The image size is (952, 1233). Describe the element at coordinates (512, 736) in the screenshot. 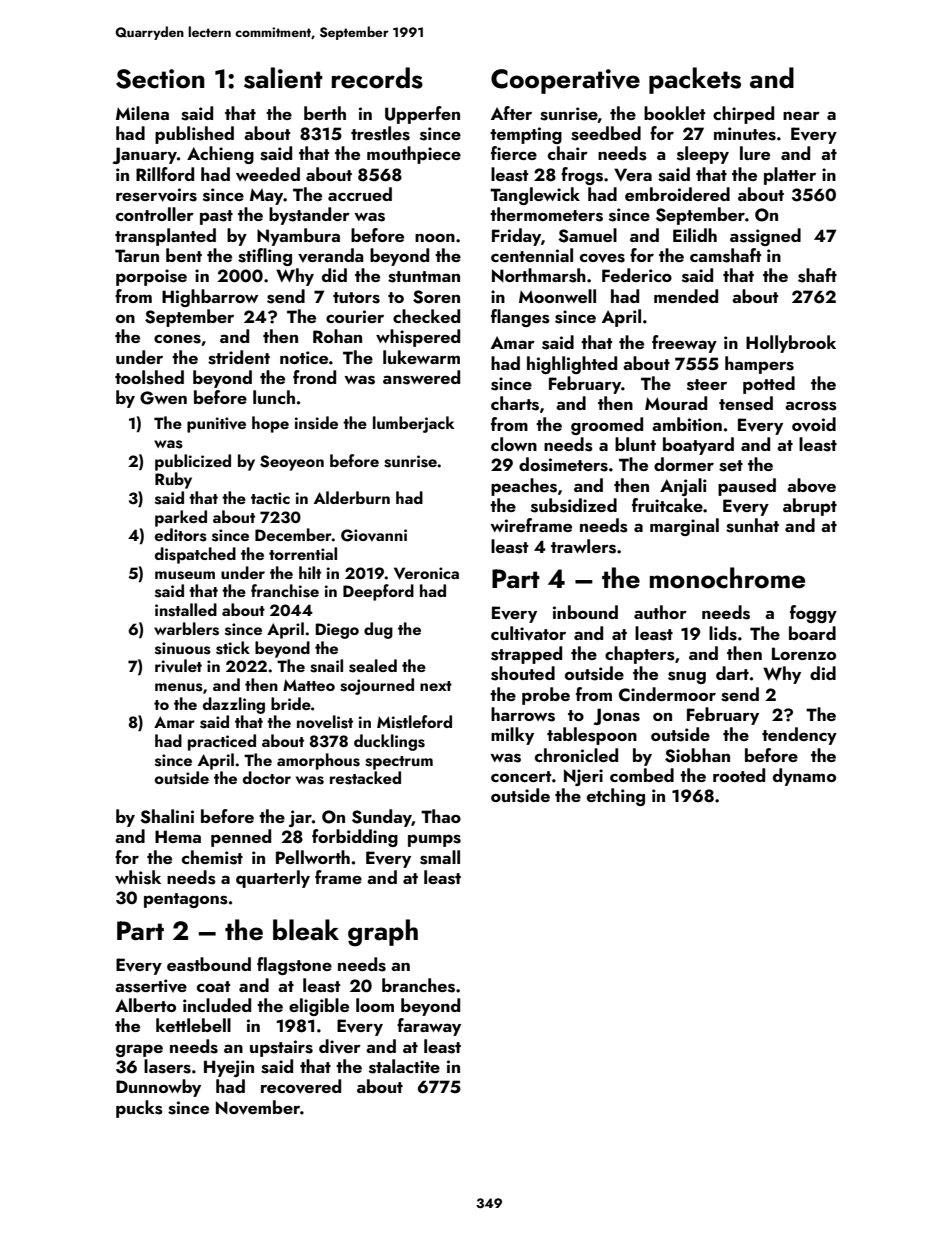

I see `milky` at that location.
